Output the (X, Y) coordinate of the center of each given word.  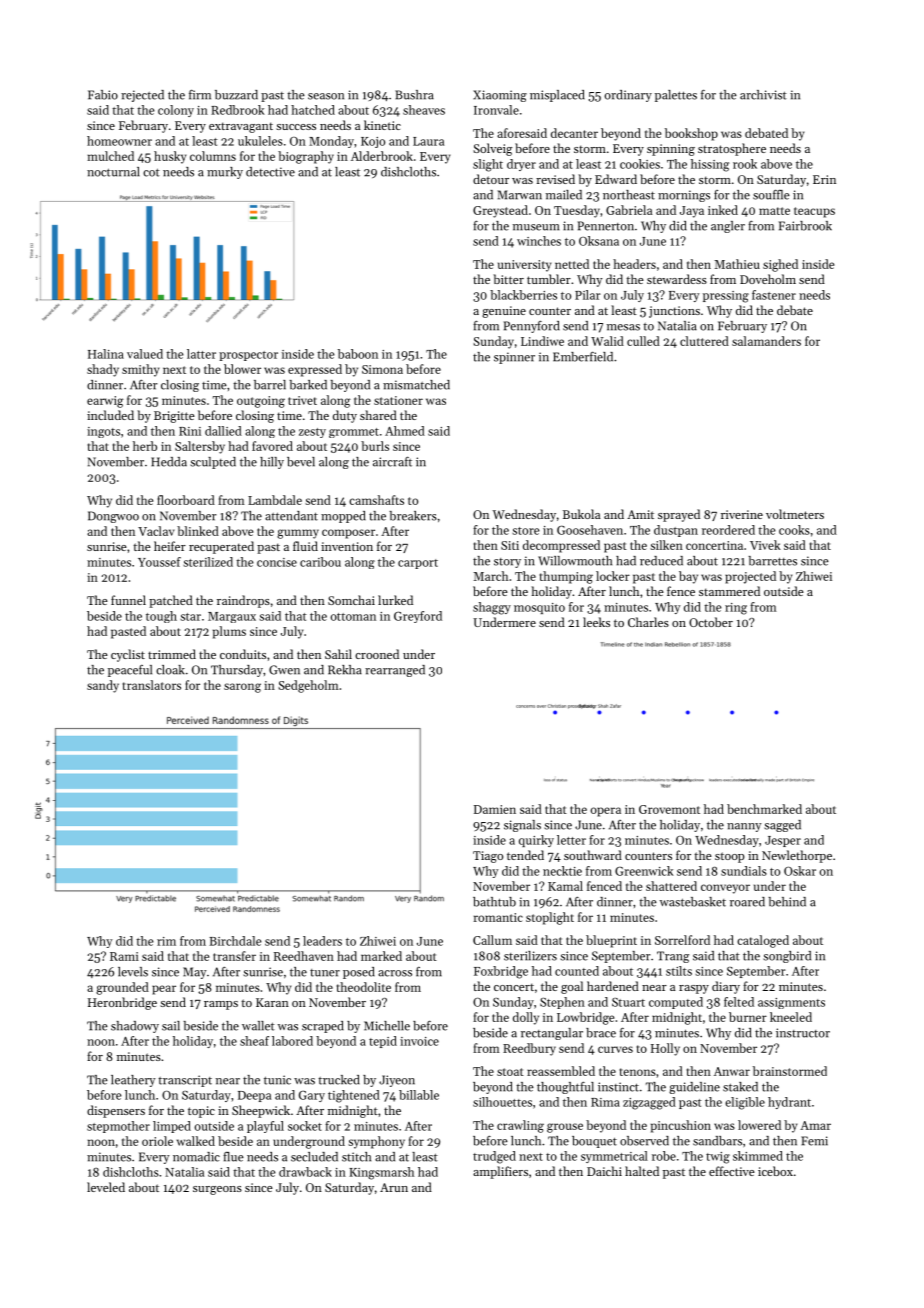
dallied (223, 431)
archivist (763, 95)
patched (171, 601)
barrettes (772, 561)
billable (419, 1095)
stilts (679, 971)
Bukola (581, 514)
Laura (428, 141)
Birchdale (235, 941)
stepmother (118, 1127)
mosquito (539, 608)
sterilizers (530, 956)
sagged (782, 826)
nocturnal (113, 172)
